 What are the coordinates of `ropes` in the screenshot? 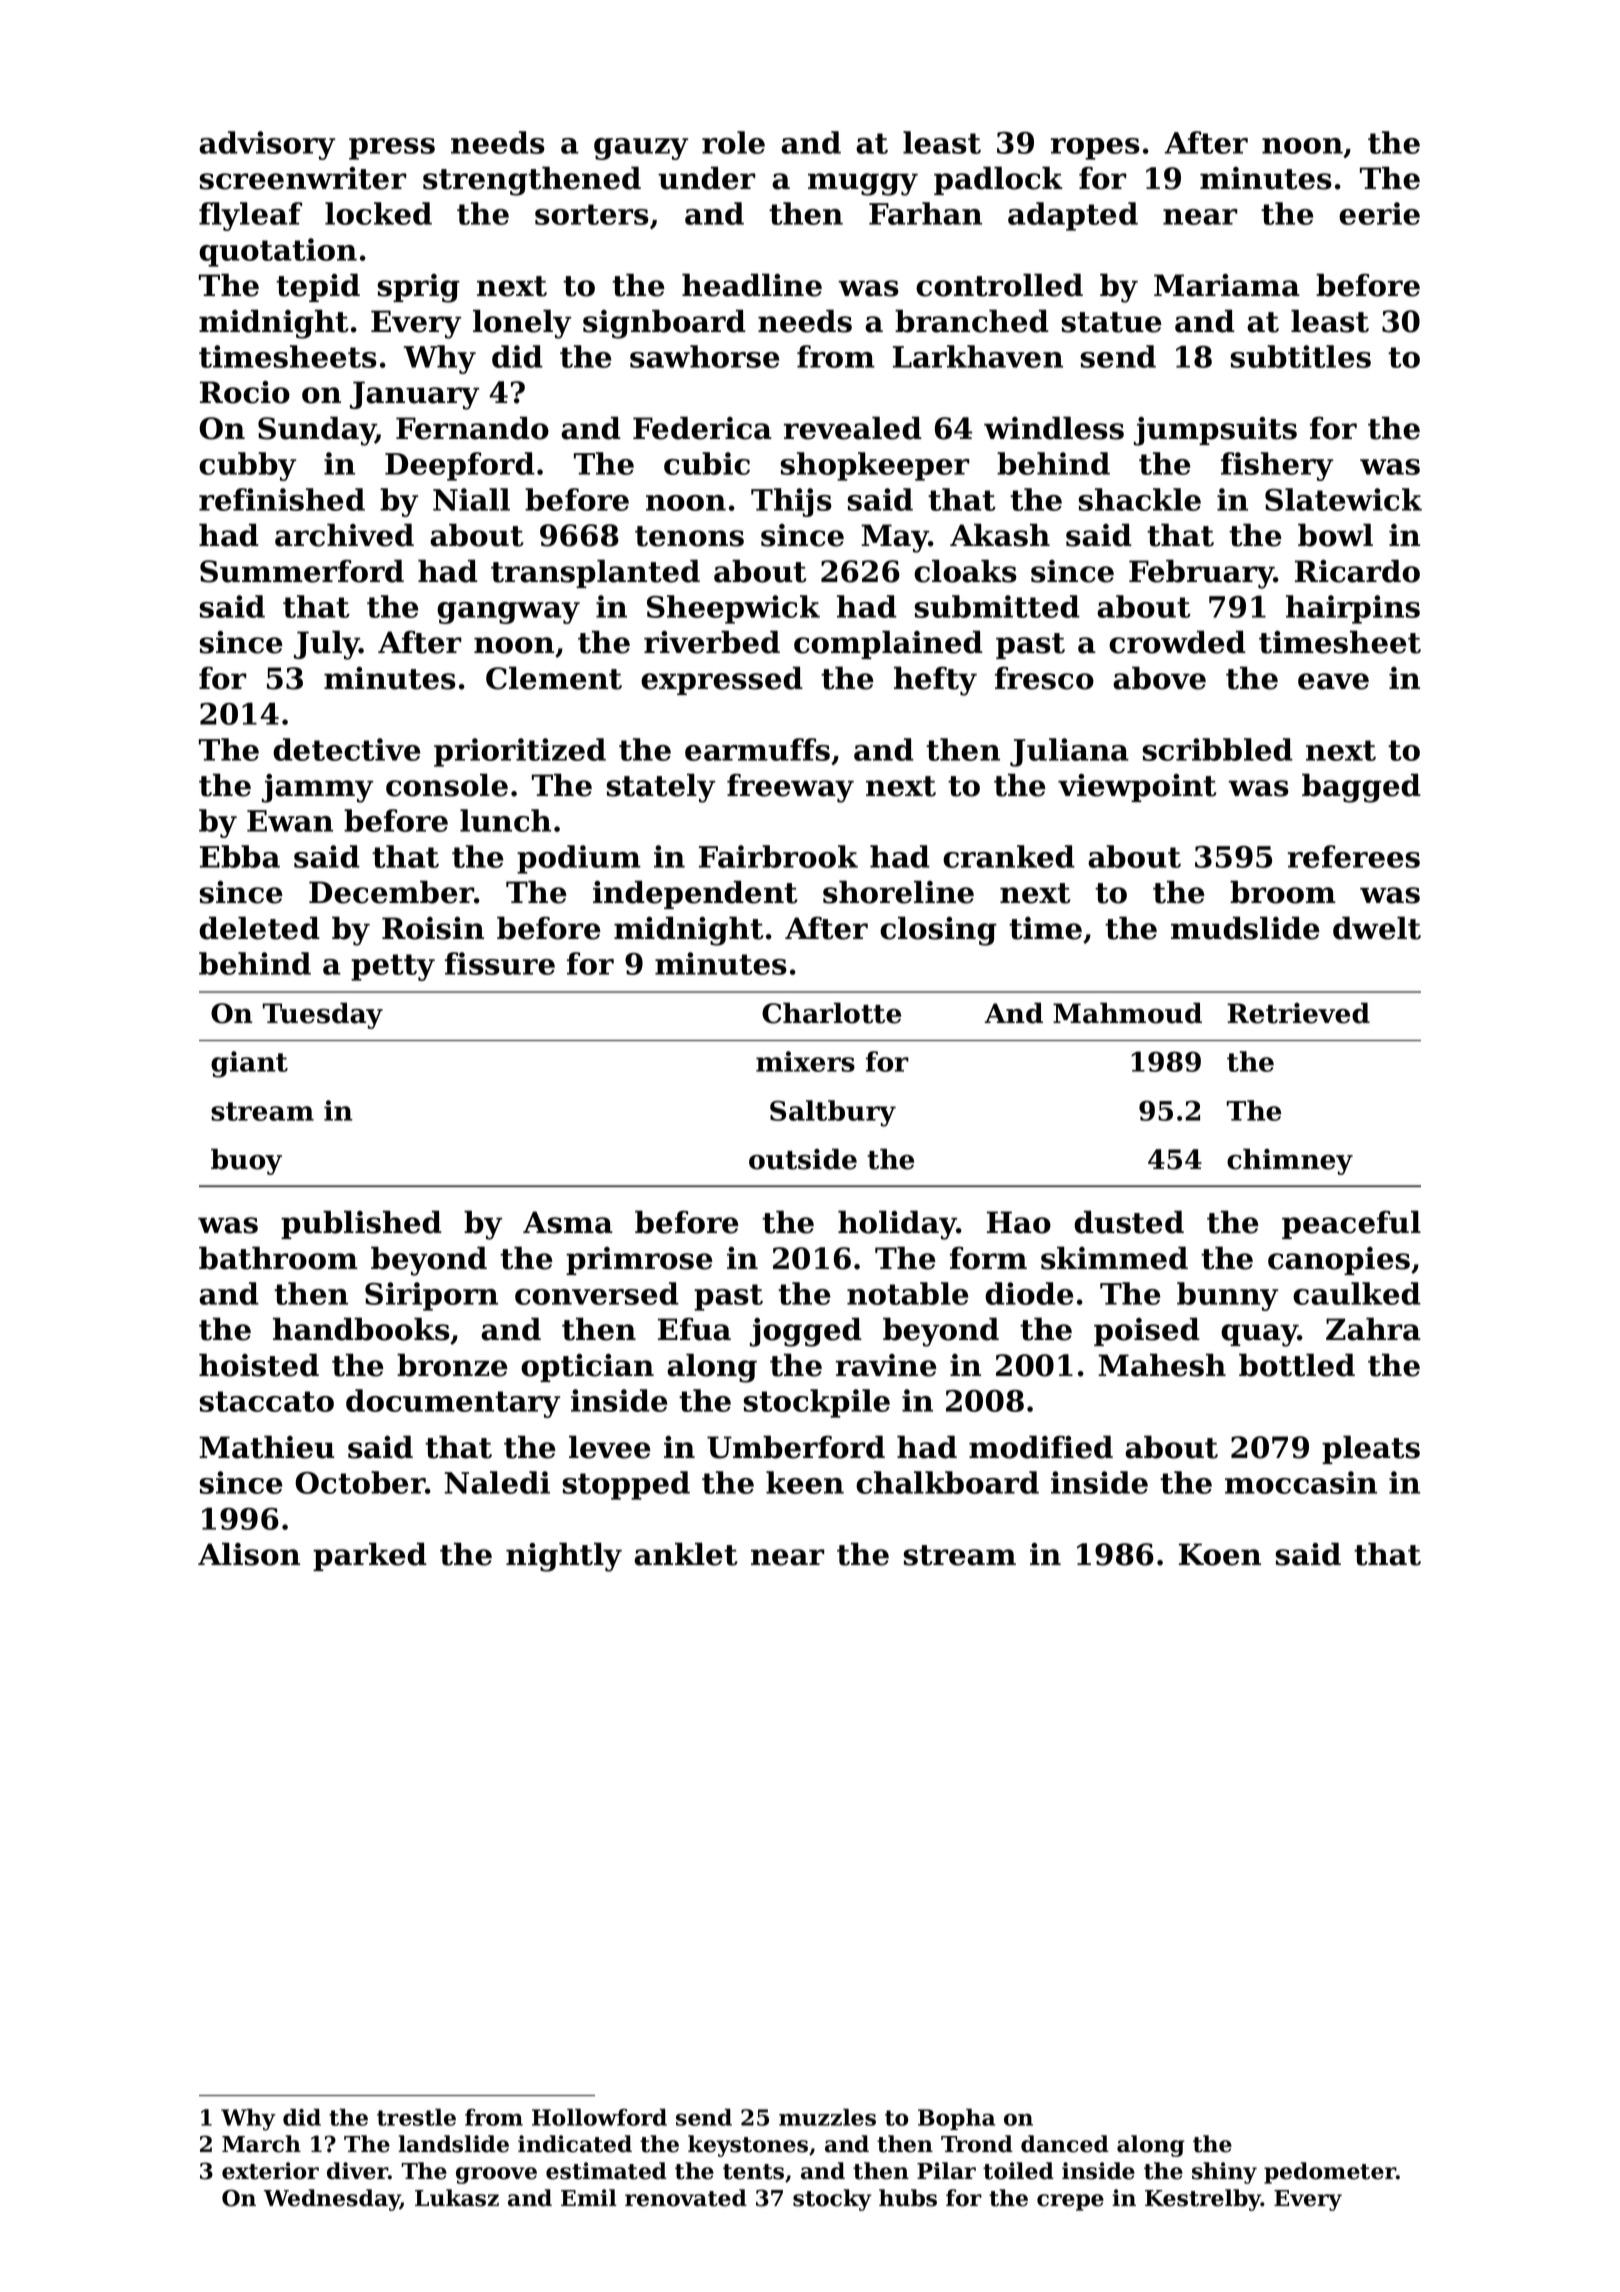 It's located at (1095, 149).
